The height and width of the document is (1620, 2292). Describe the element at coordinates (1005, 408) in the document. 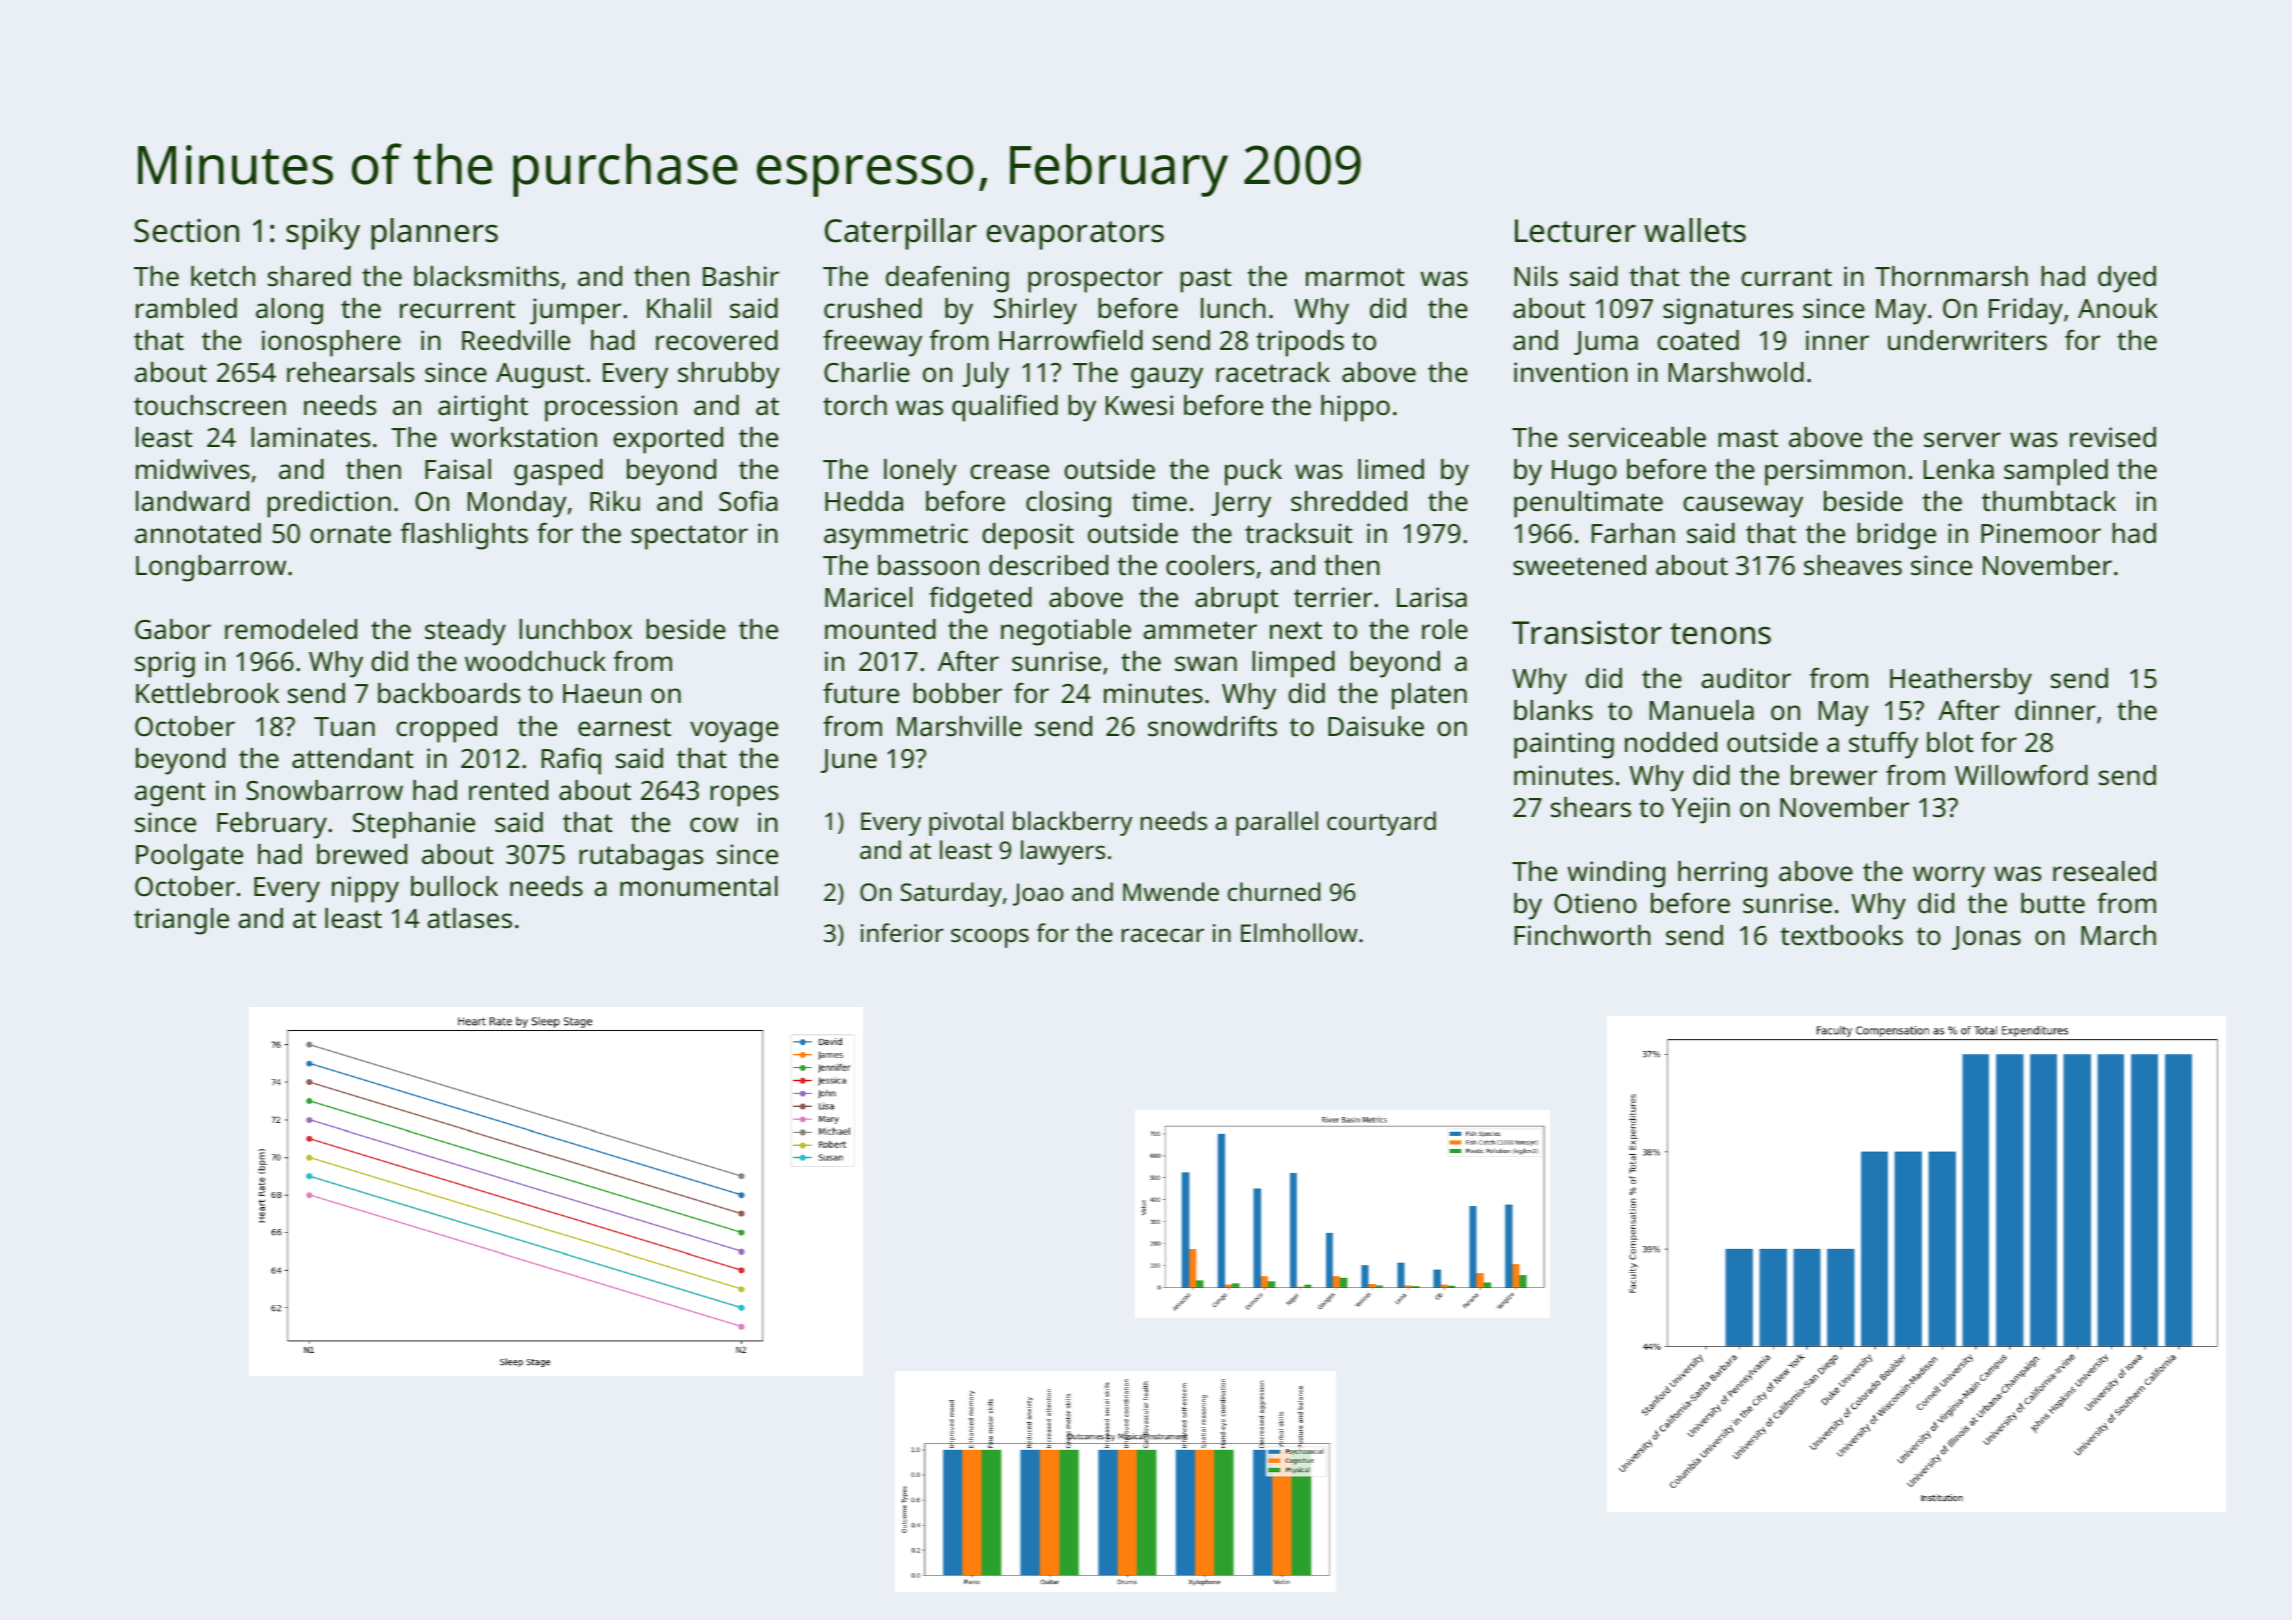

I see `qualified` at that location.
